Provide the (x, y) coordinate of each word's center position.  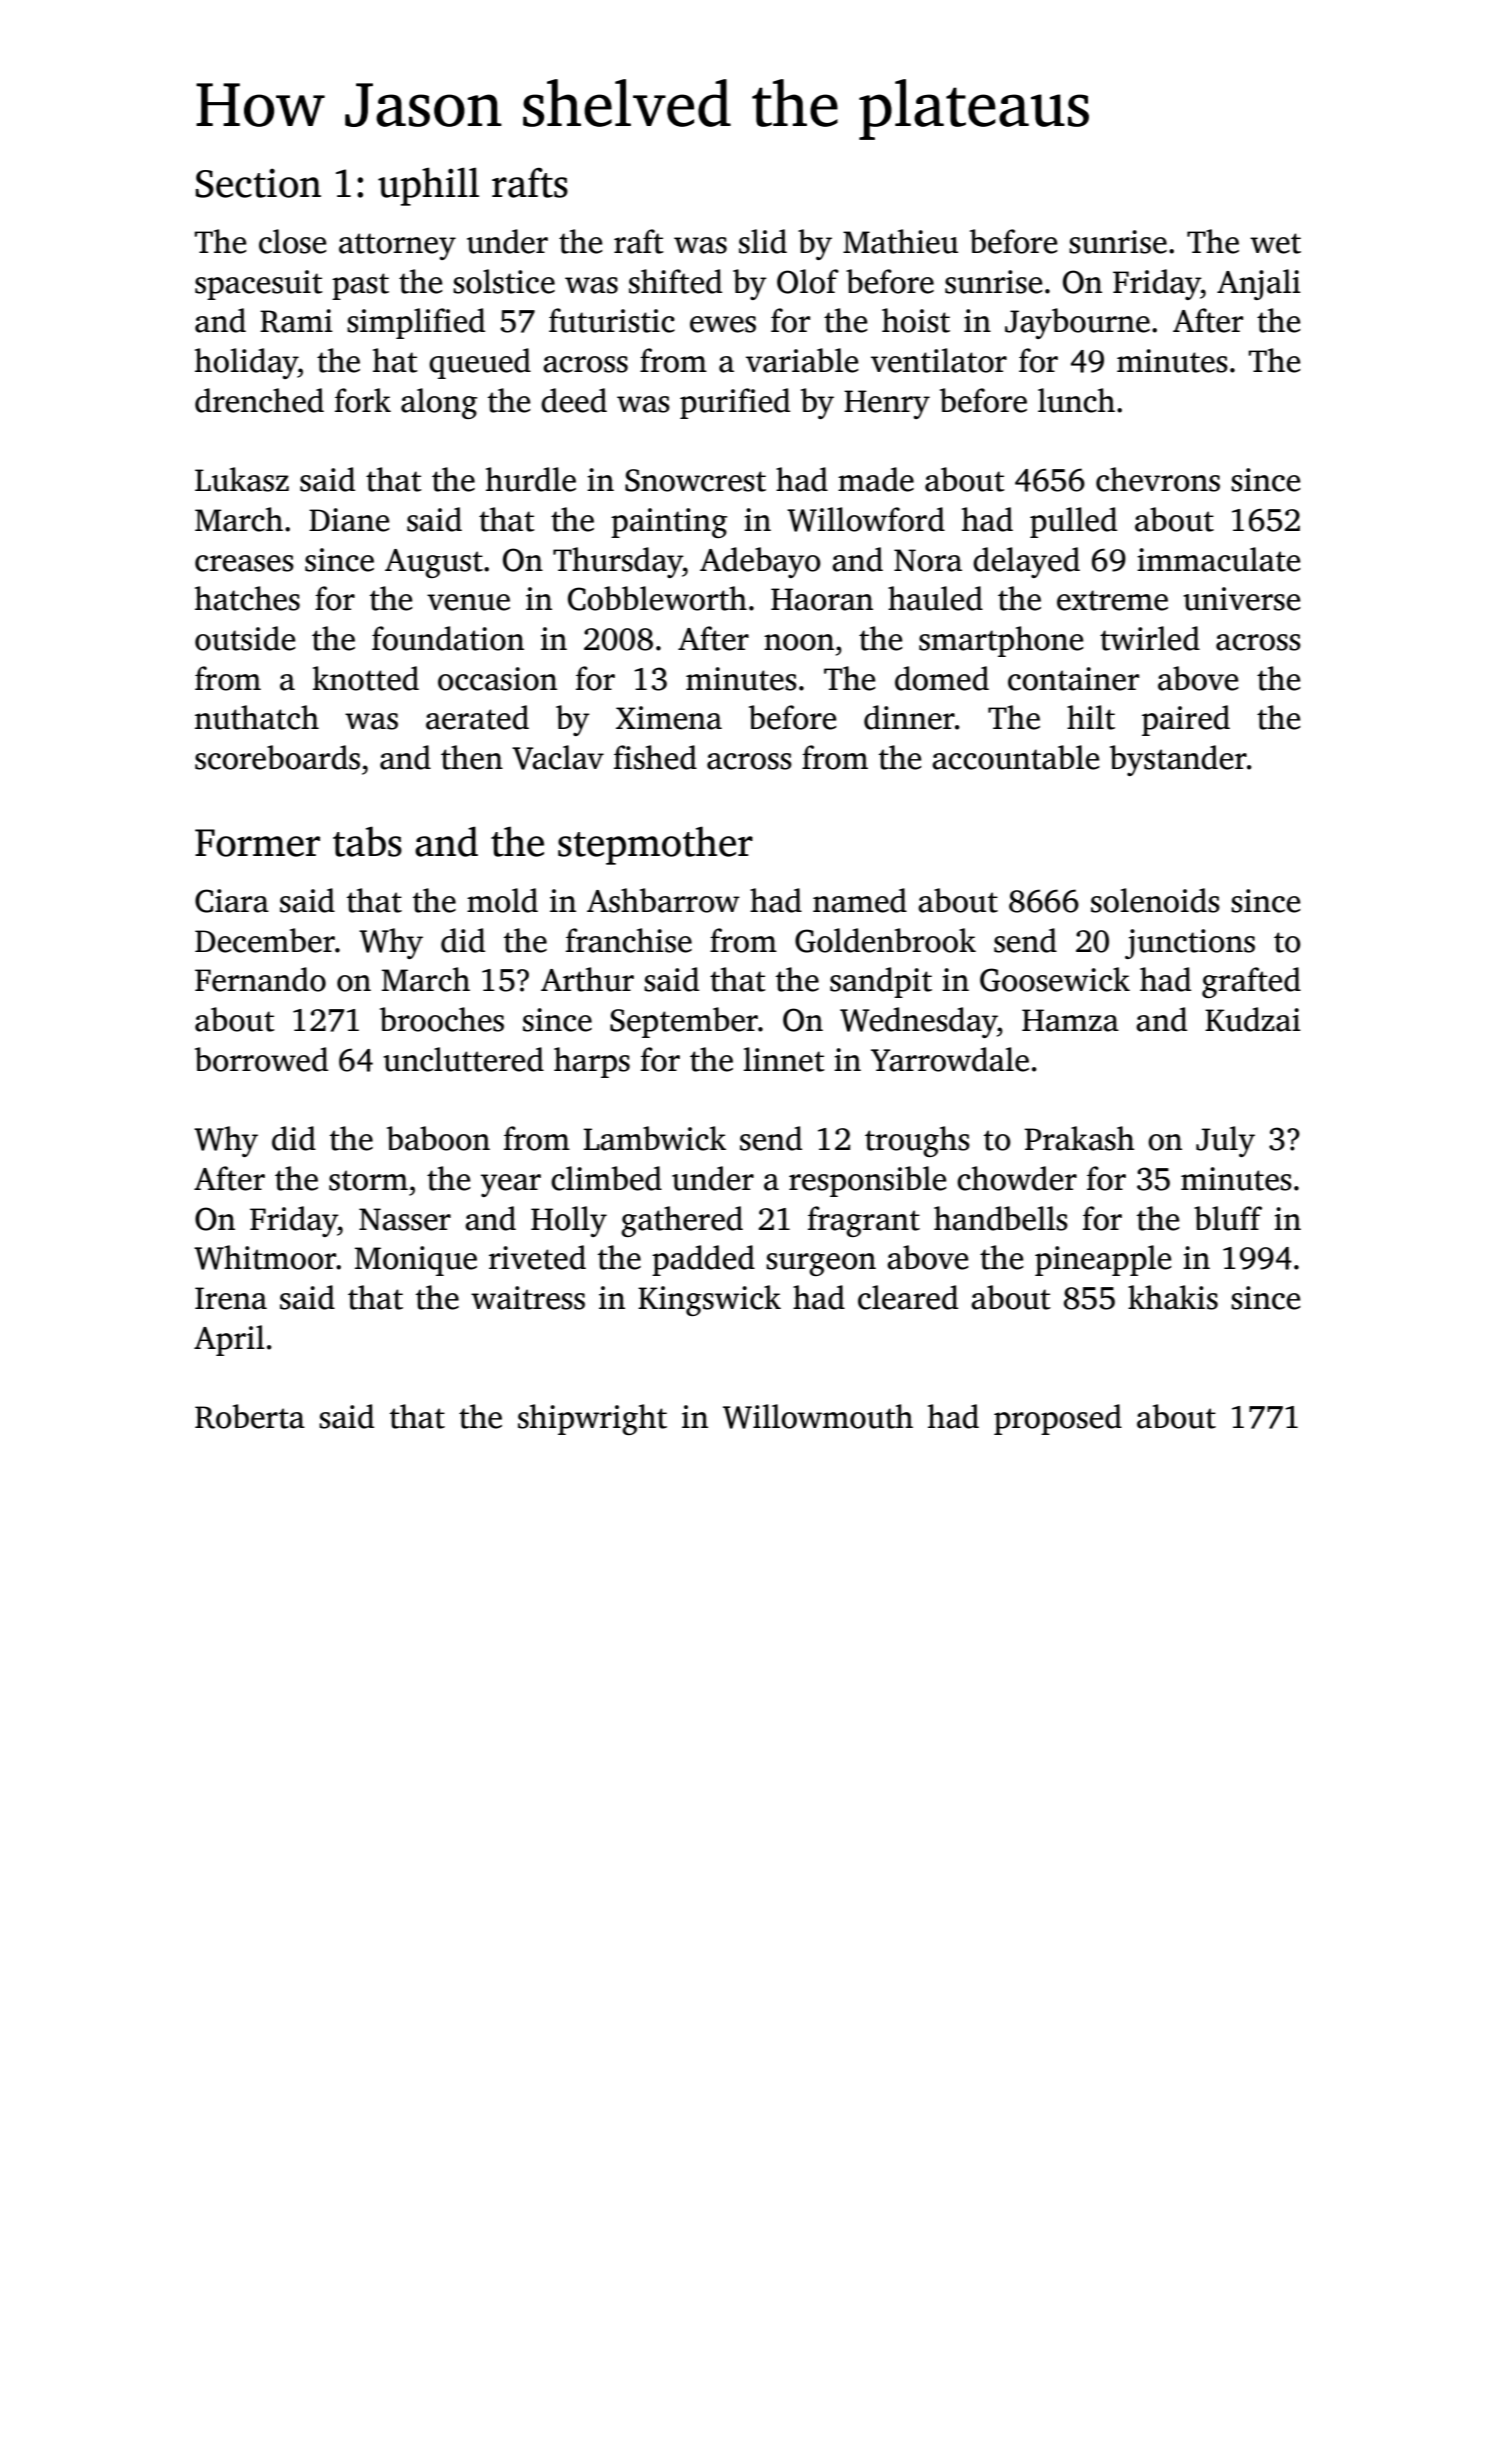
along (439, 403)
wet (1275, 243)
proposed (1058, 1419)
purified (735, 403)
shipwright (592, 1419)
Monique (416, 1261)
